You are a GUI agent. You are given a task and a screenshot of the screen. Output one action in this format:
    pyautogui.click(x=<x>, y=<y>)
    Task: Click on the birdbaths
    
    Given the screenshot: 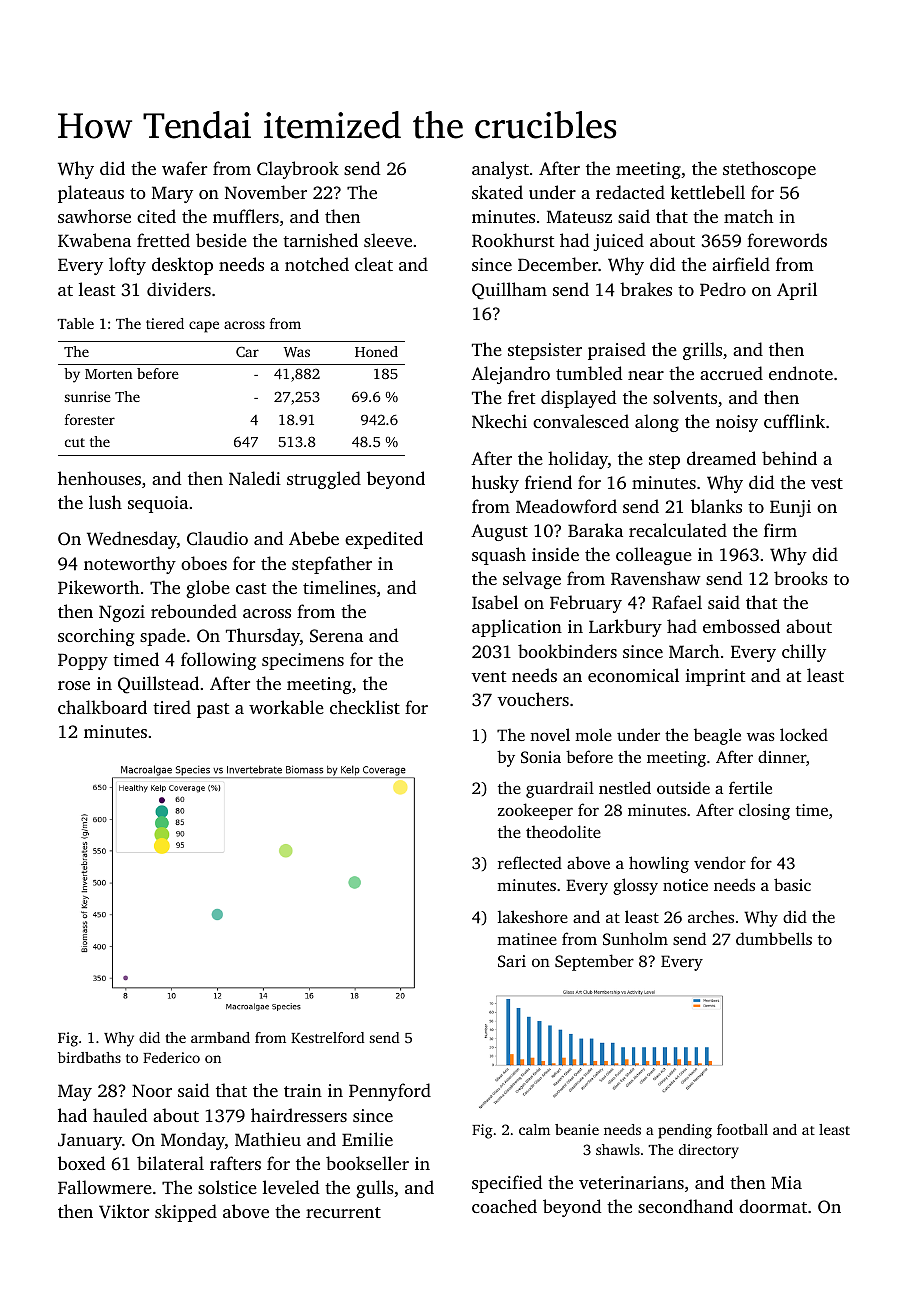 What is the action you would take?
    pyautogui.click(x=89, y=1057)
